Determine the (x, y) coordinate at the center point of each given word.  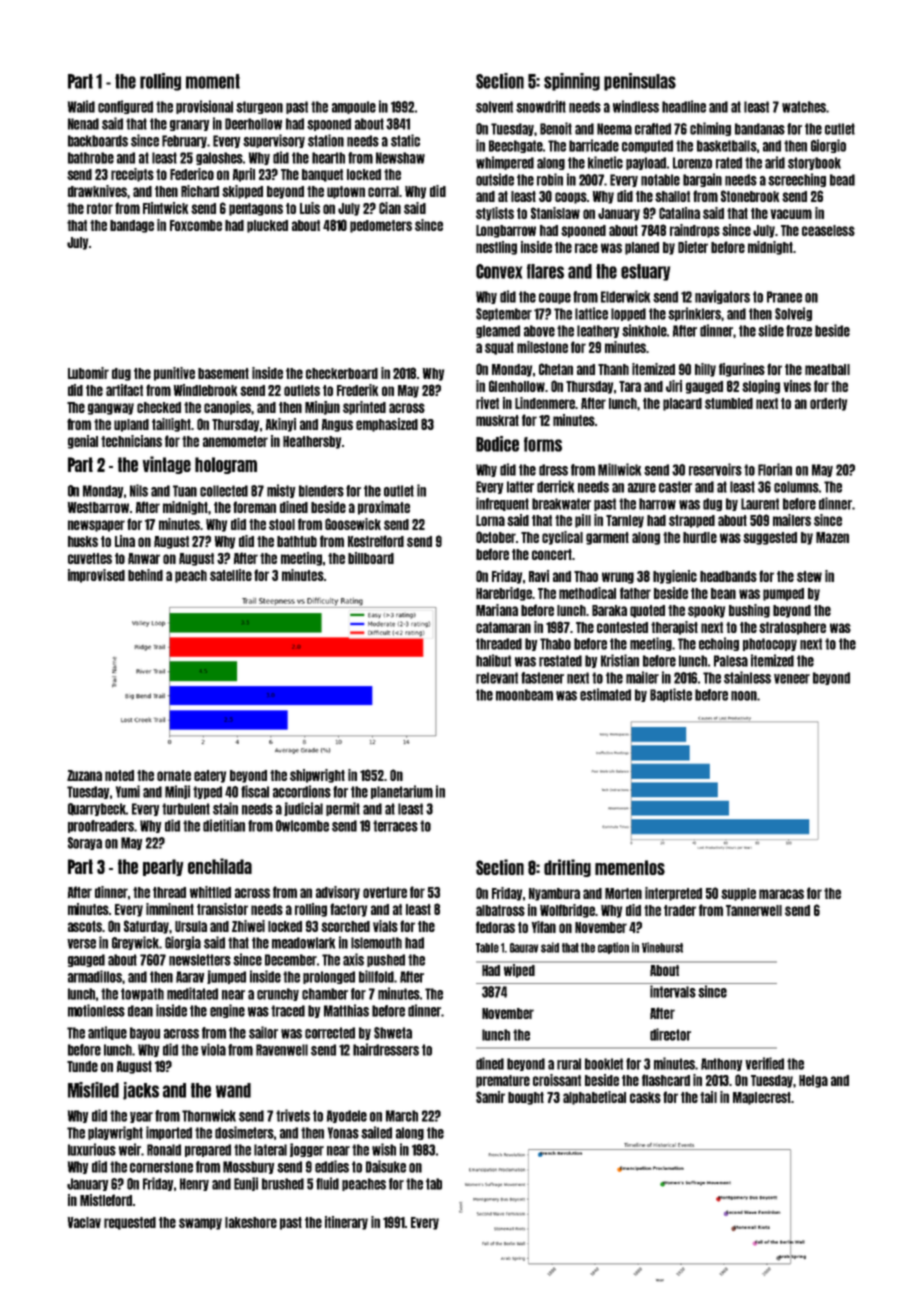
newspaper (96, 526)
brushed (283, 1184)
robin (550, 179)
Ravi (539, 576)
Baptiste (671, 695)
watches (804, 107)
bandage (132, 226)
